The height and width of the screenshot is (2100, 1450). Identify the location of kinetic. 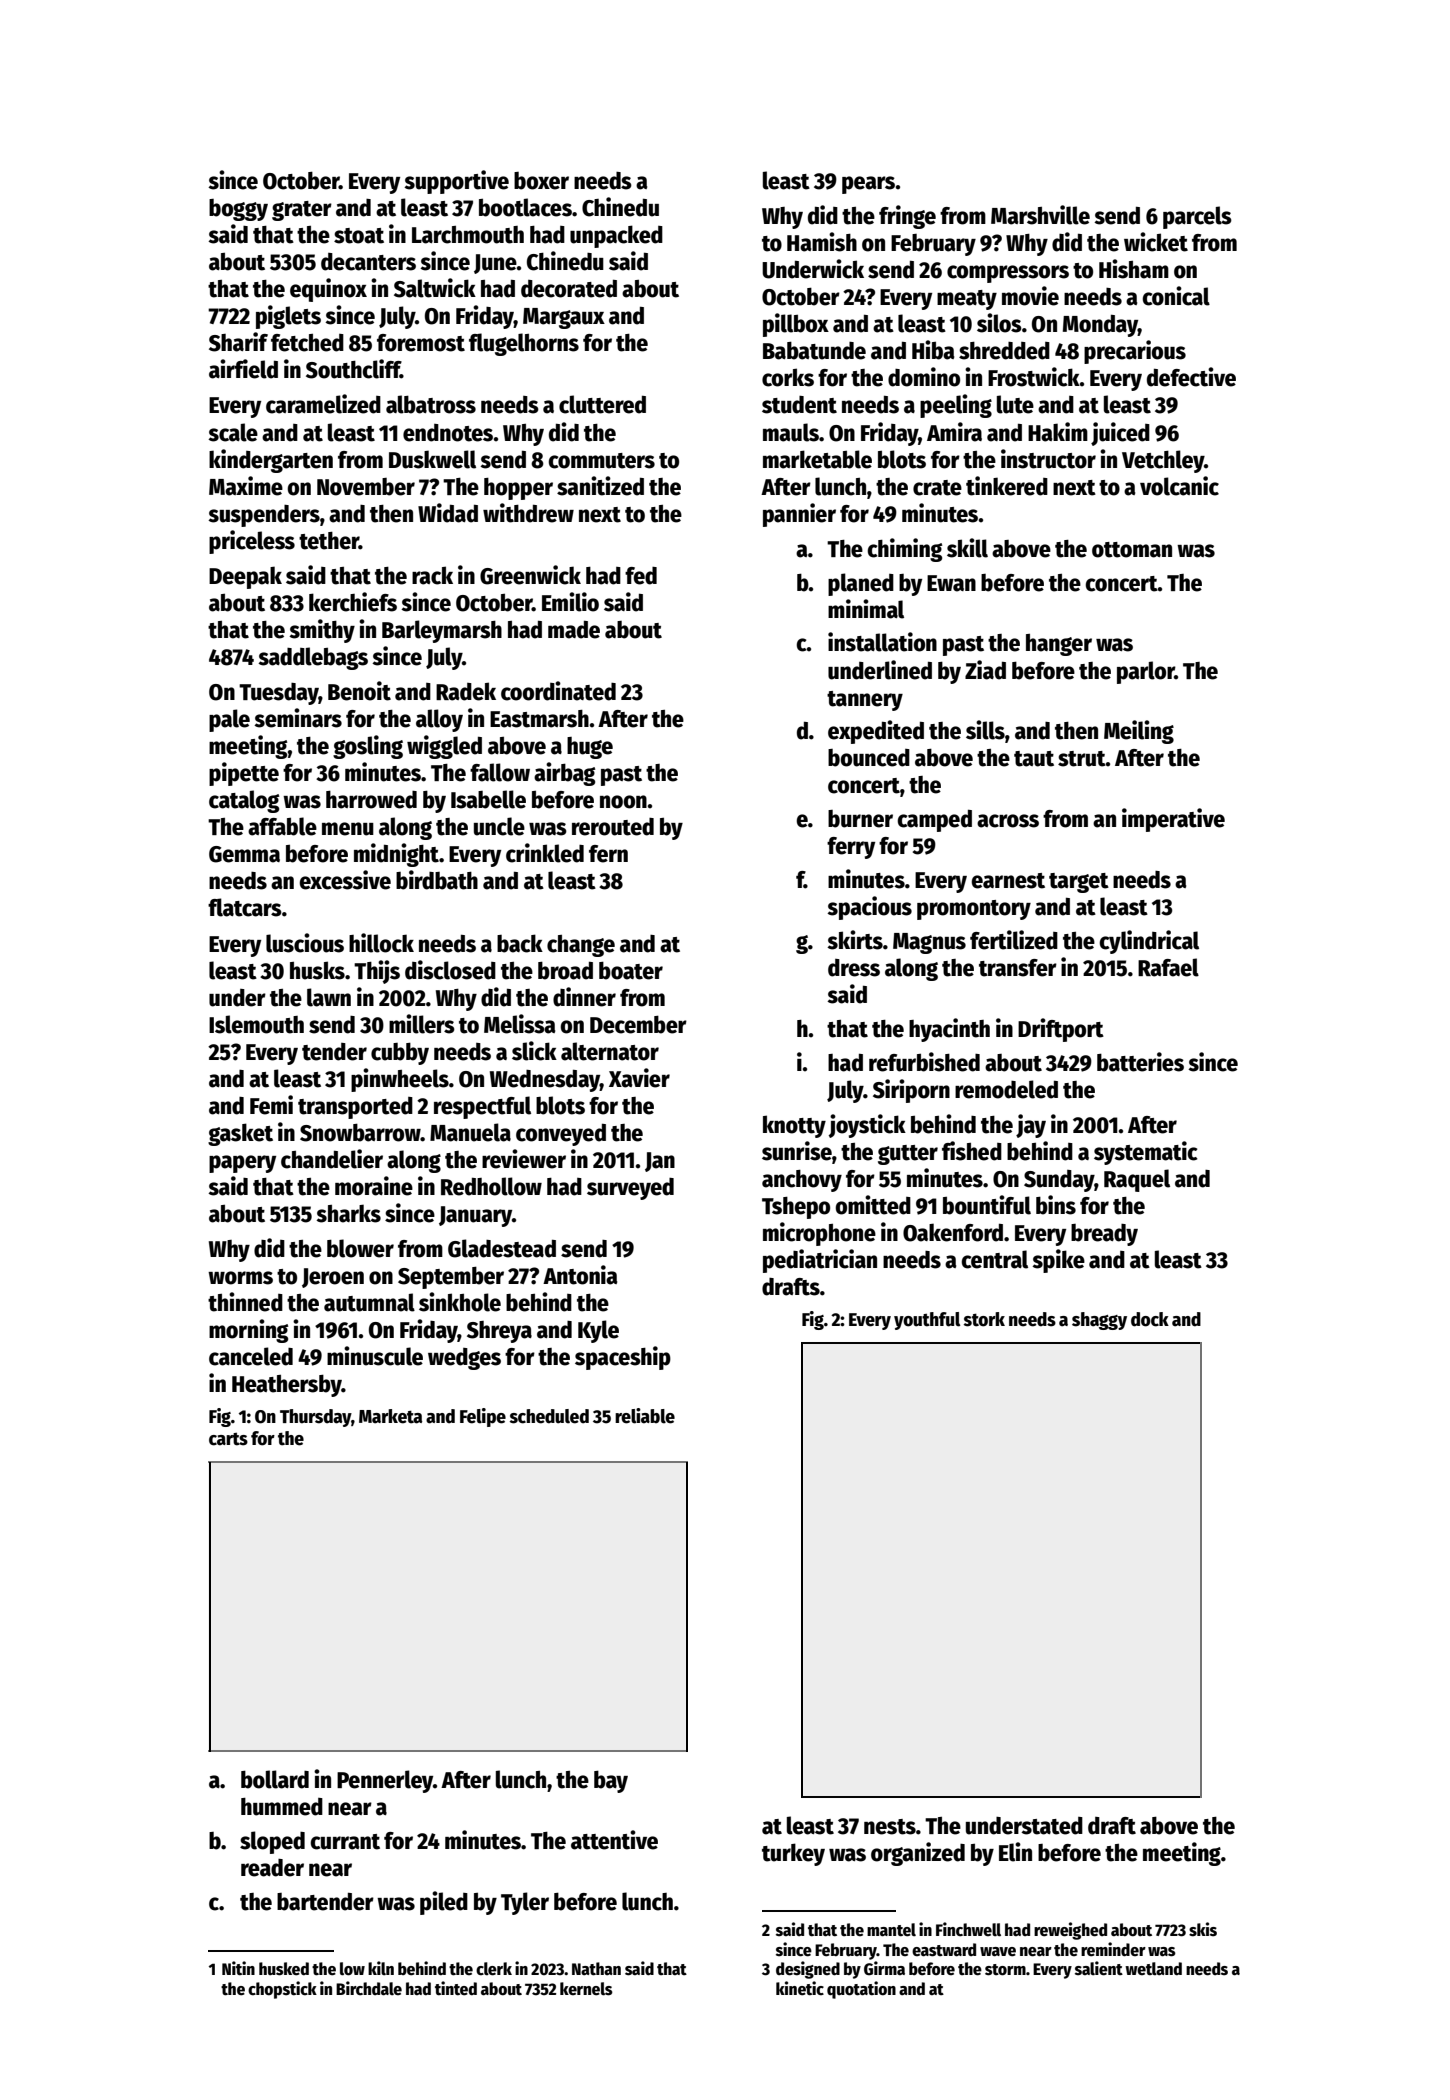
(800, 1988).
